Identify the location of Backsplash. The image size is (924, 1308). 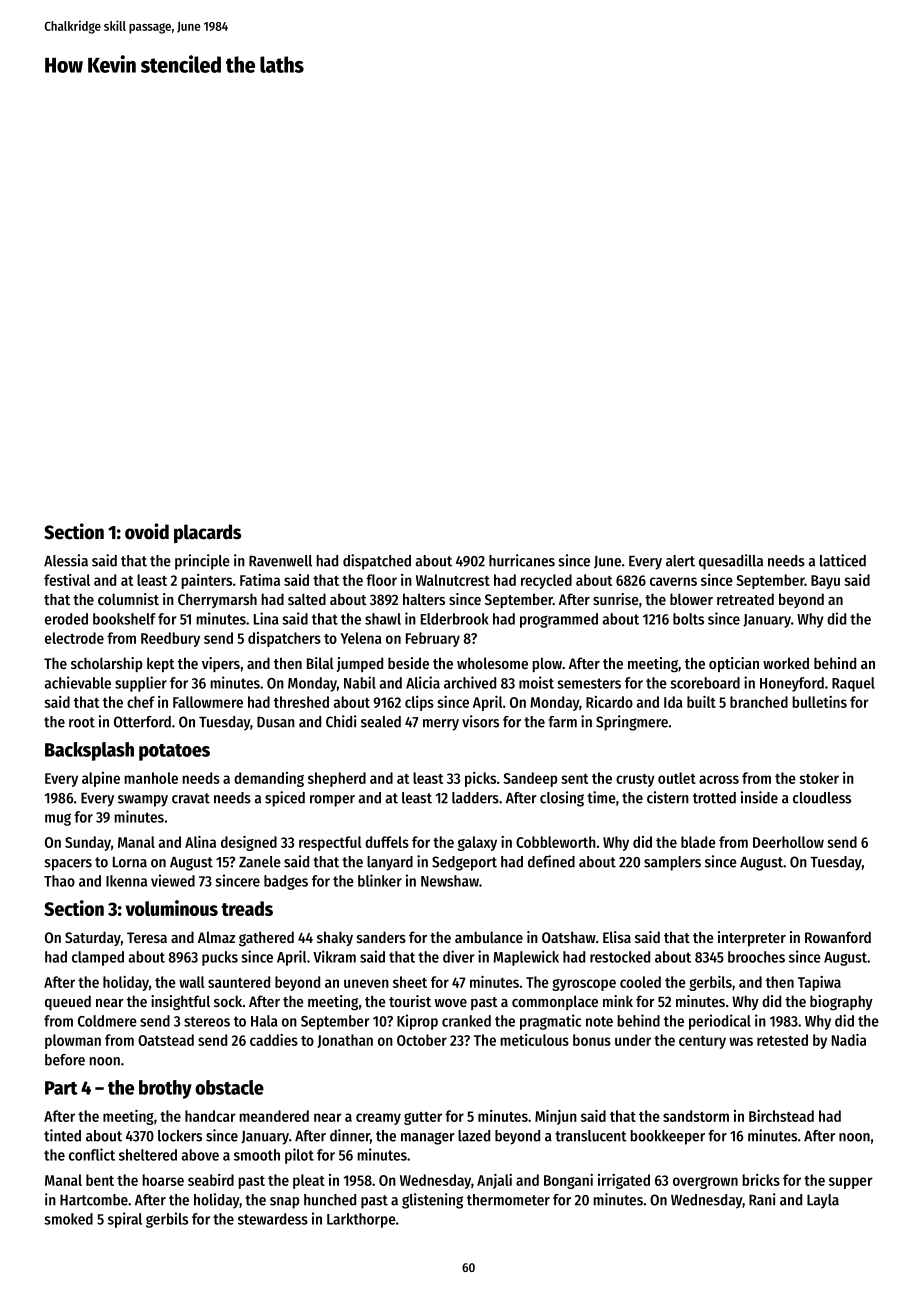
(89, 751).
